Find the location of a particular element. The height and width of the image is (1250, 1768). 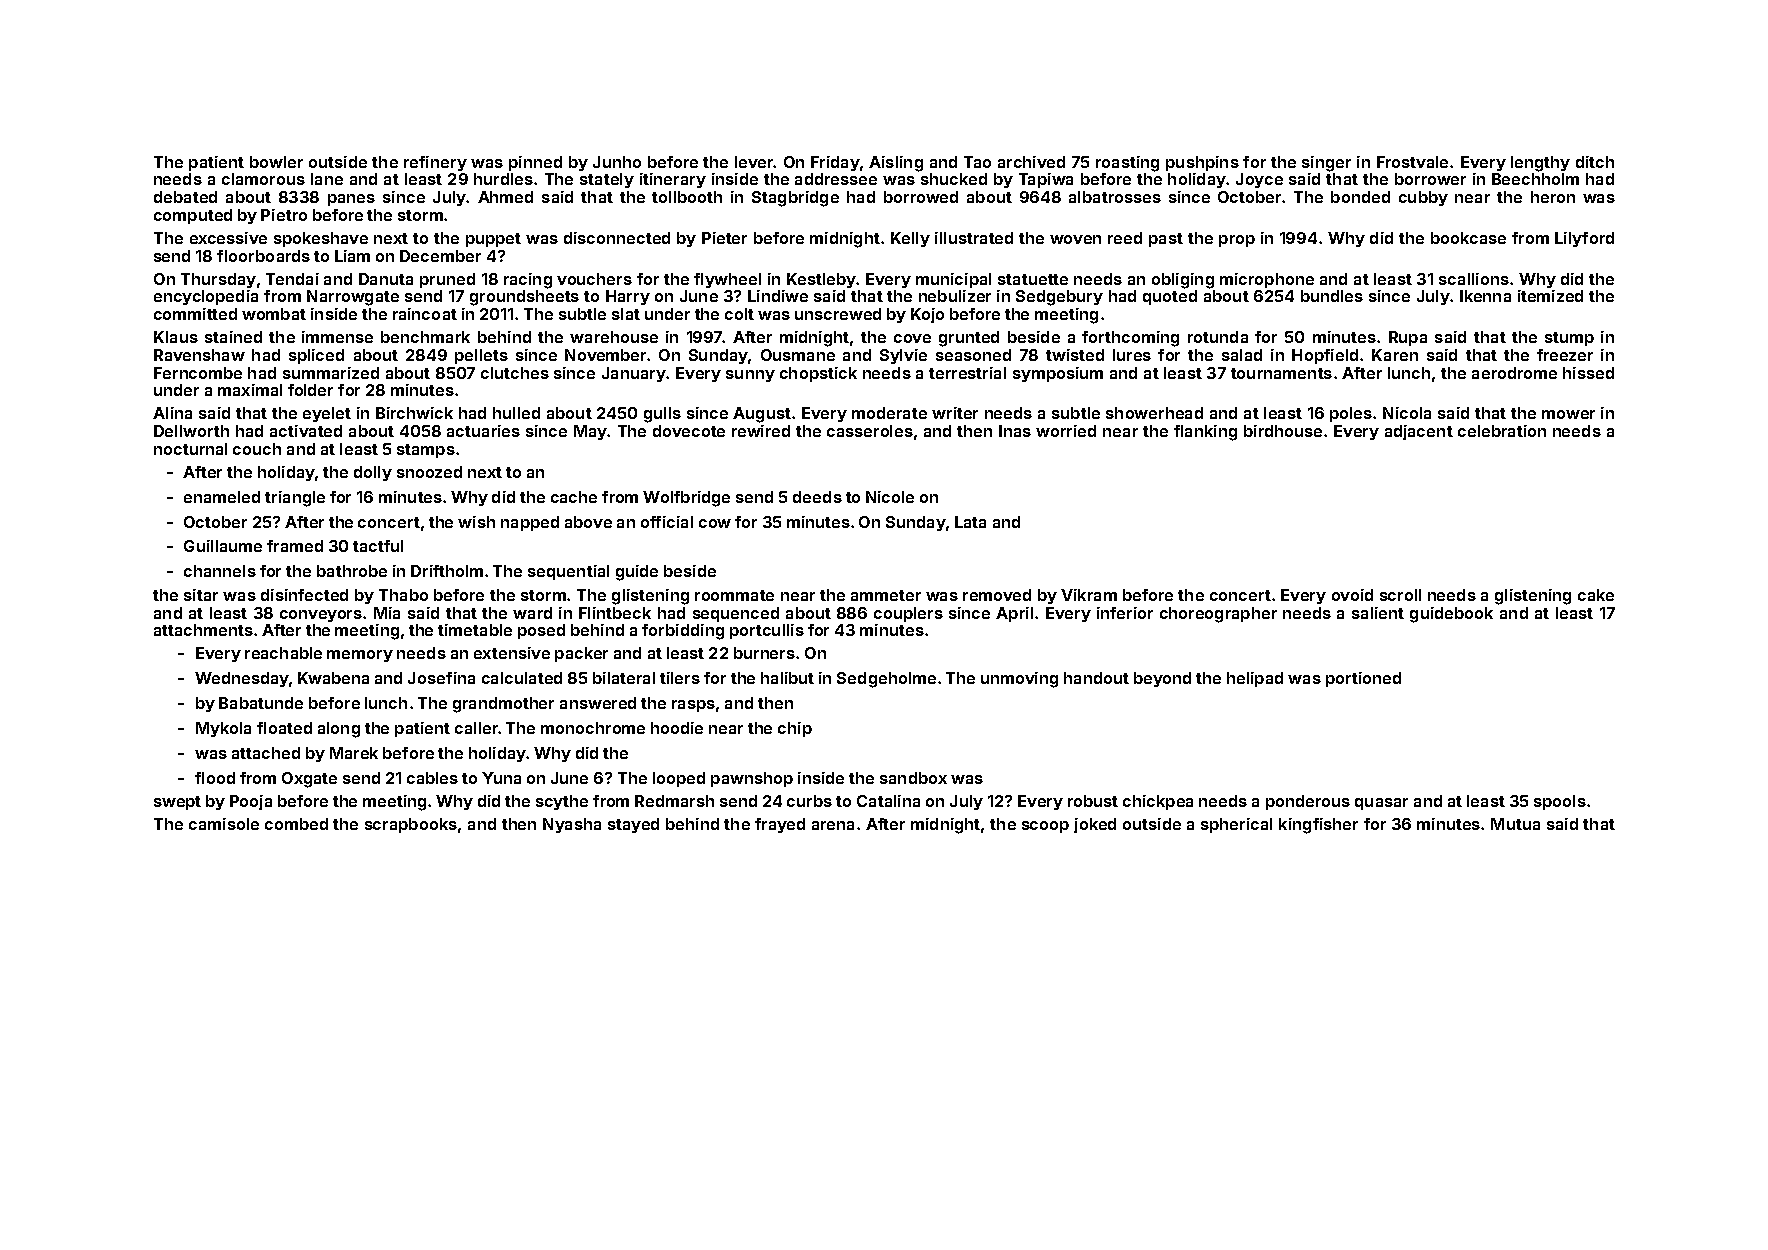

pinned is located at coordinates (535, 163).
